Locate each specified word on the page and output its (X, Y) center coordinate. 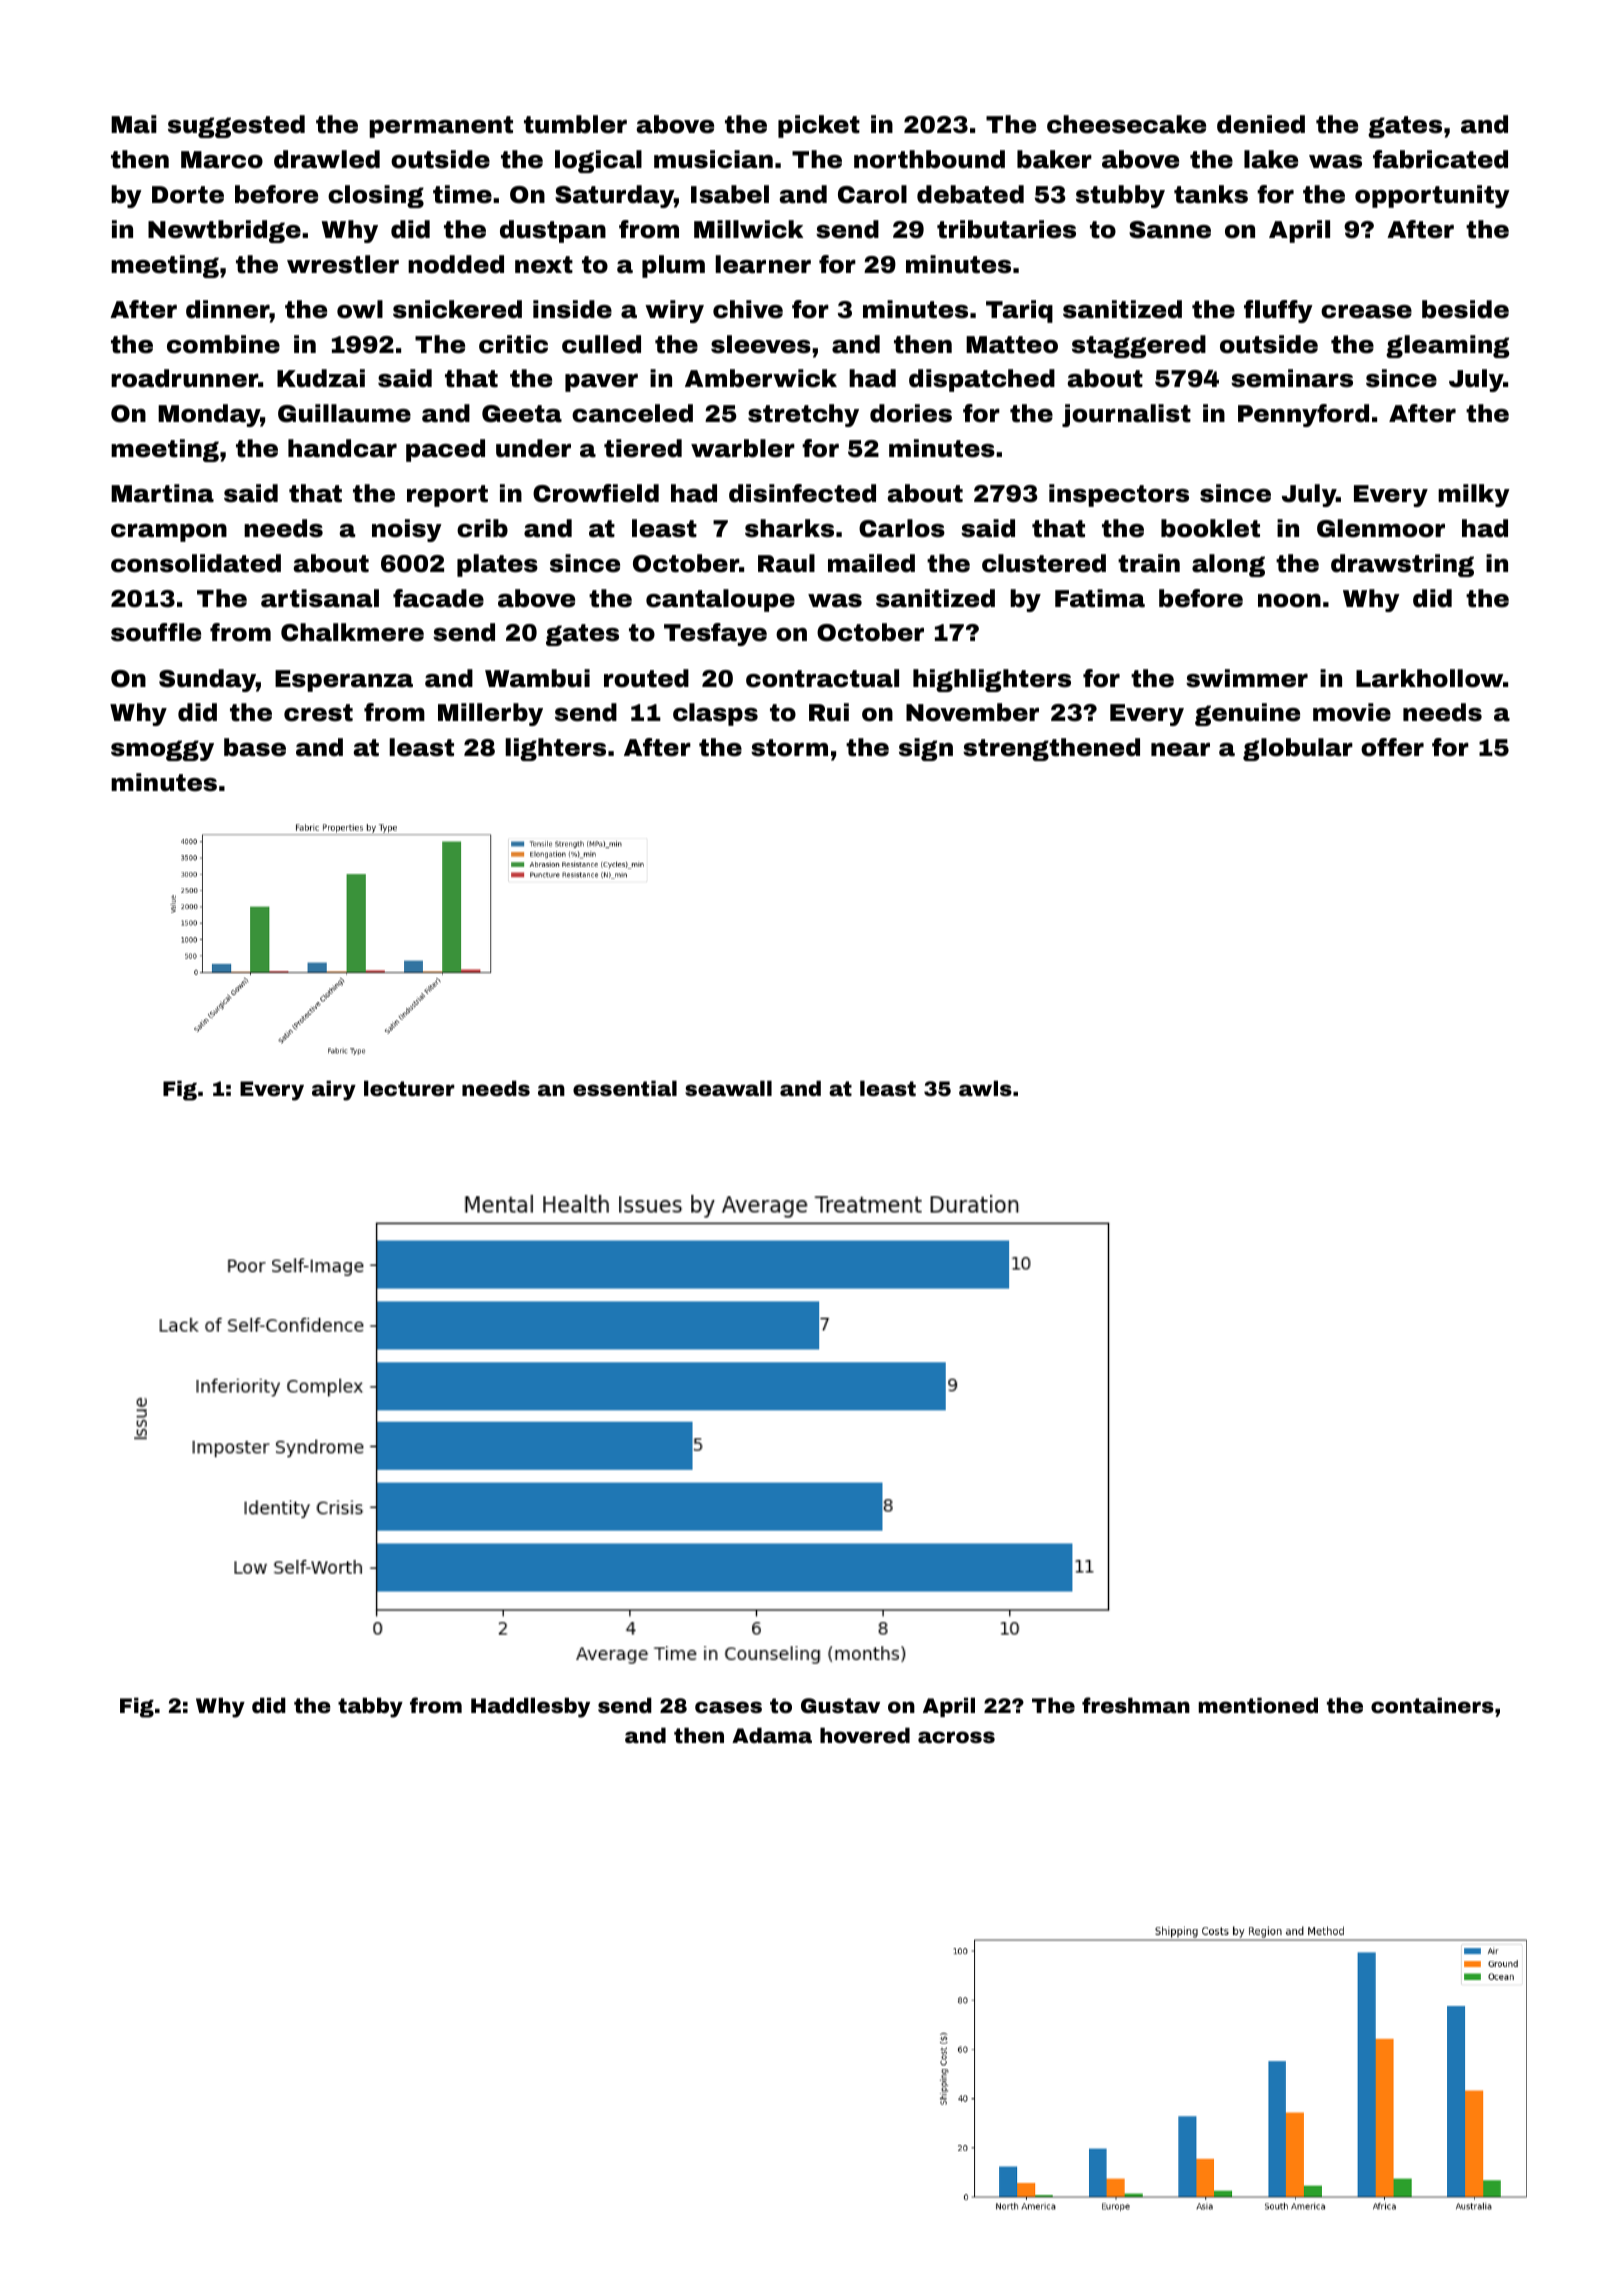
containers (1432, 1705)
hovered (865, 1735)
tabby (370, 1707)
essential (625, 1088)
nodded (456, 264)
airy (334, 1090)
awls (985, 1088)
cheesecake (1126, 124)
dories (911, 413)
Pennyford (1303, 415)
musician (713, 159)
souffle (156, 632)
